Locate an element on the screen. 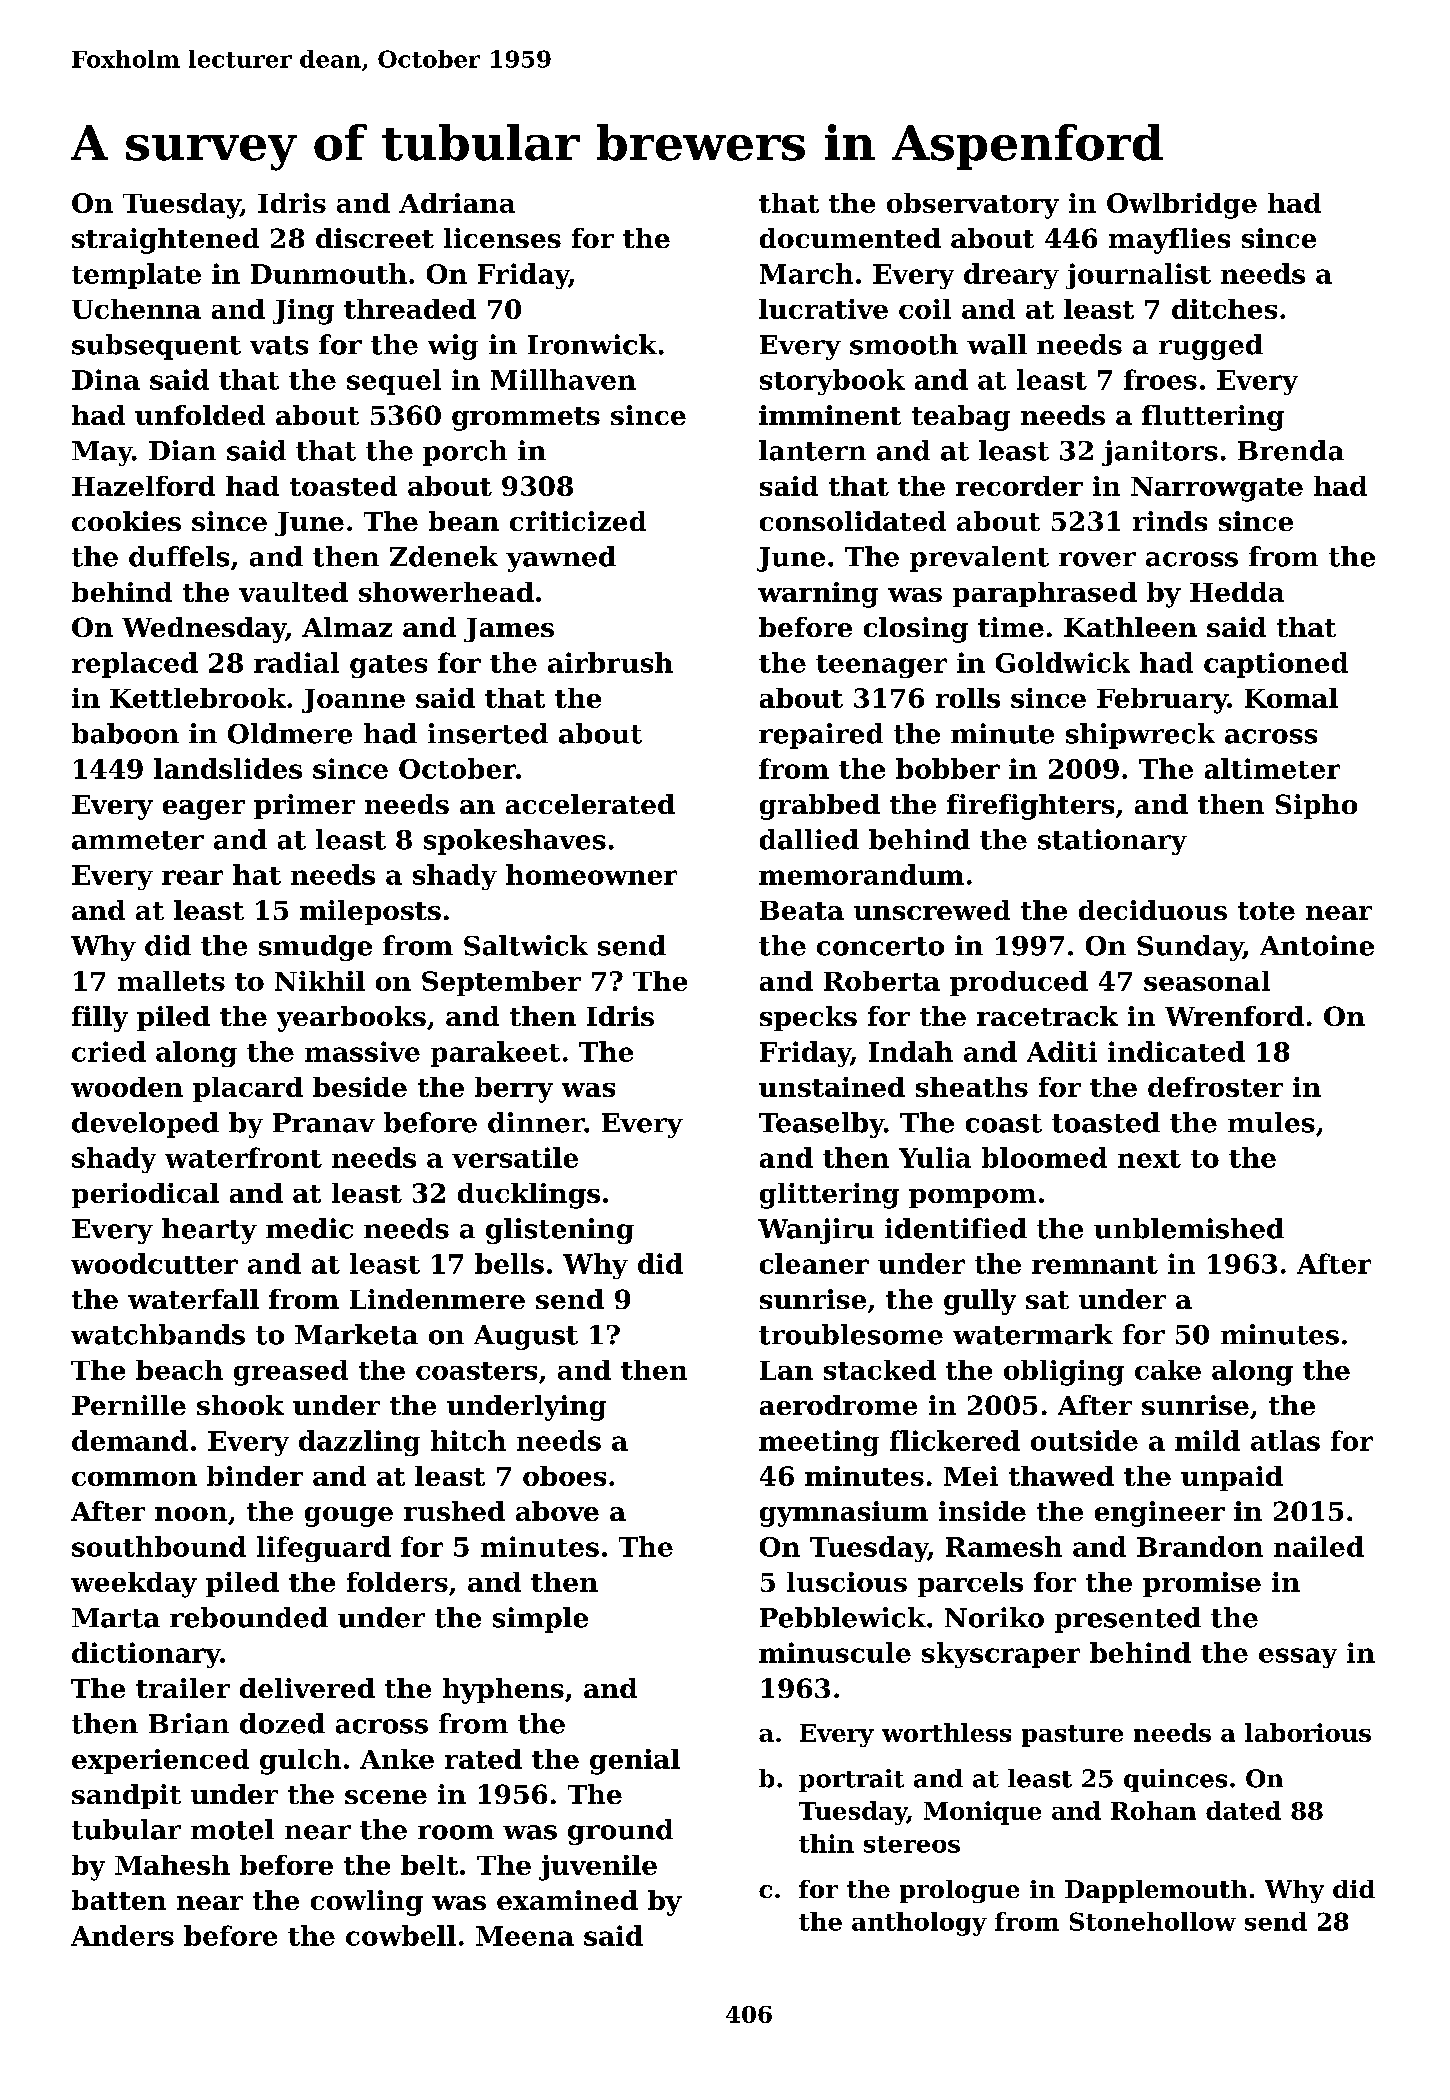 This screenshot has height=2100, width=1450. Meena is located at coordinates (525, 1936).
